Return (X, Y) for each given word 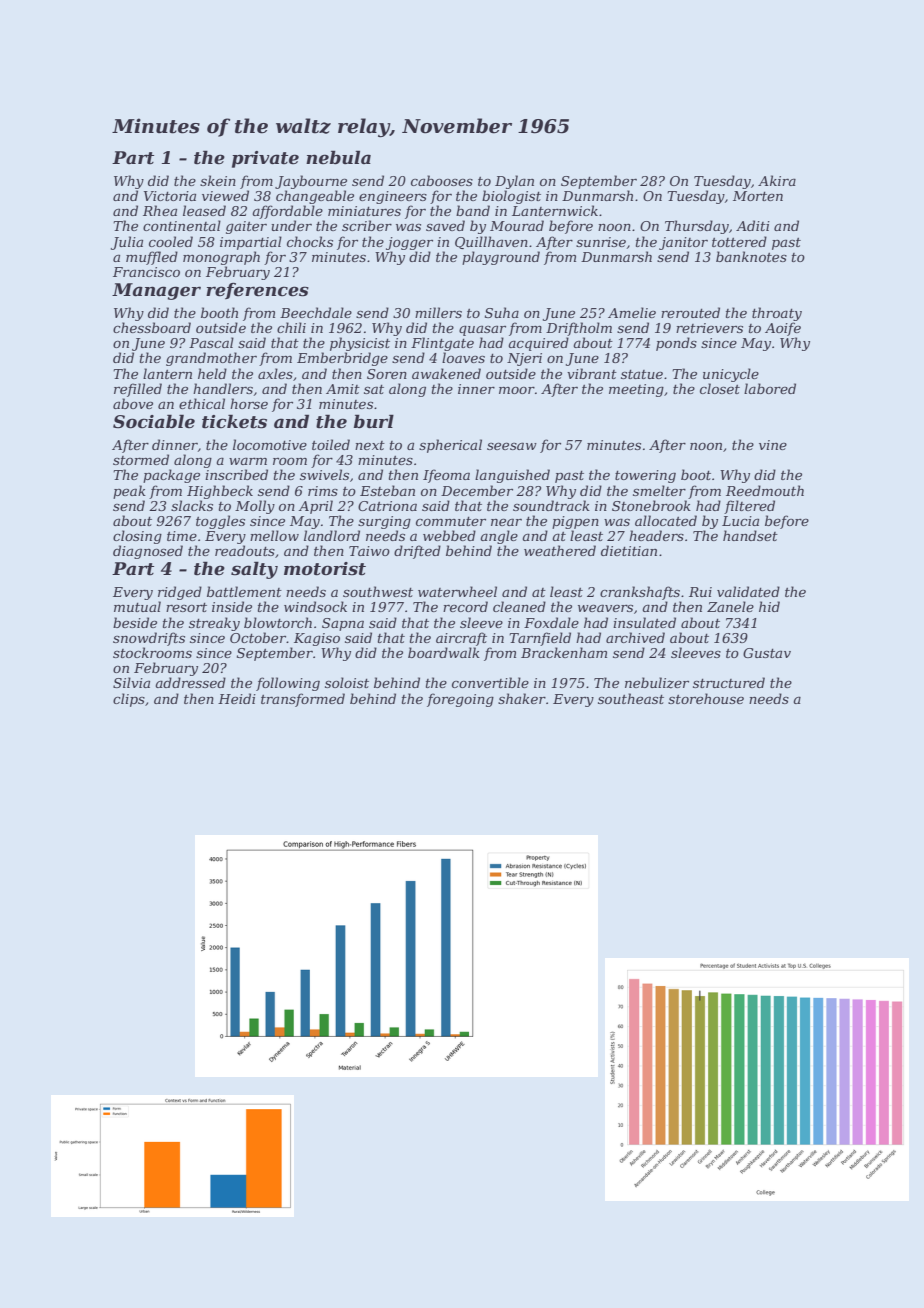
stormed (141, 459)
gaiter (246, 227)
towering (645, 476)
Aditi (753, 225)
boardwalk (444, 652)
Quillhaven (491, 242)
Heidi (237, 698)
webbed (449, 535)
